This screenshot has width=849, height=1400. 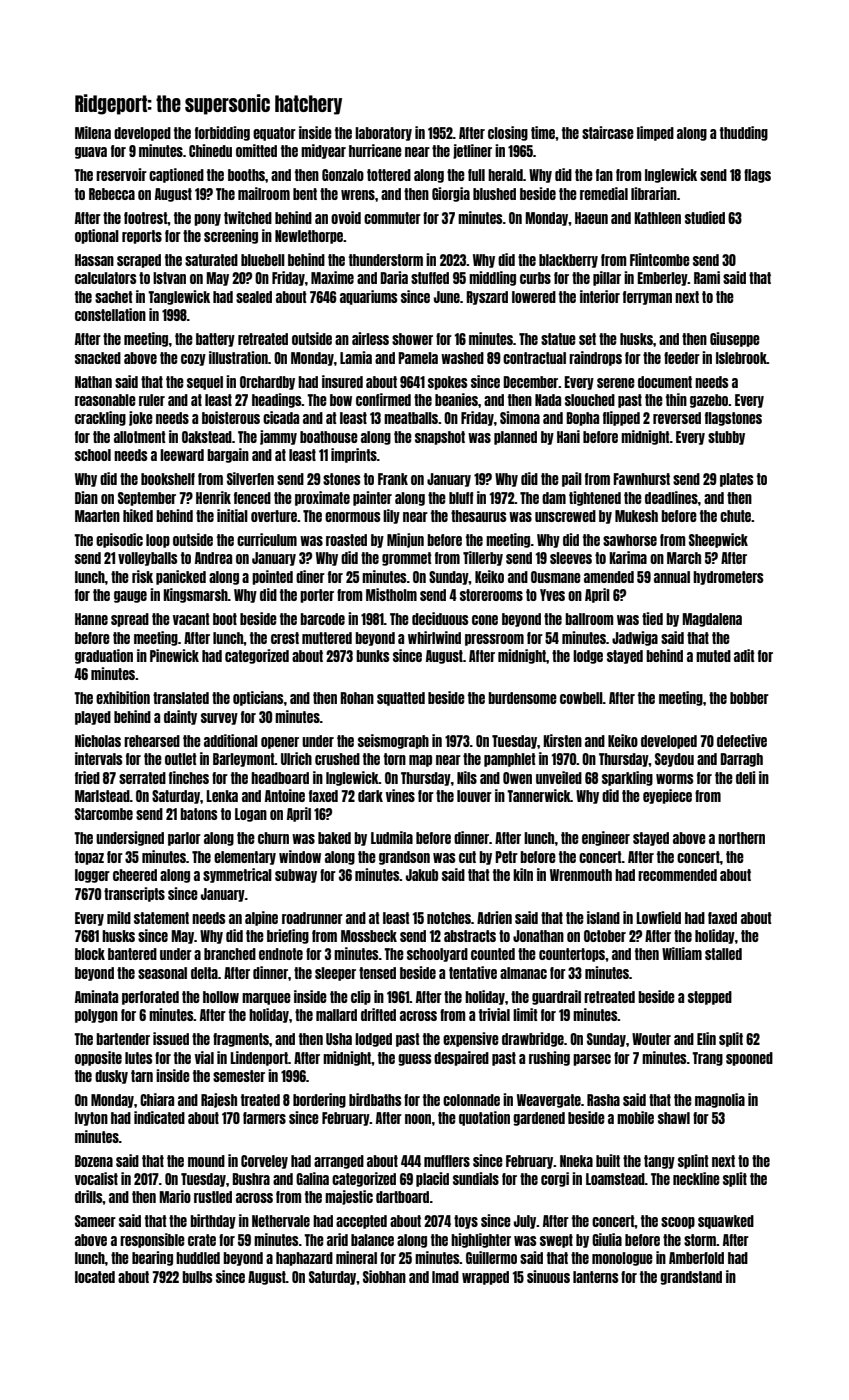 What do you see at coordinates (237, 875) in the screenshot?
I see `symmetrical` at bounding box center [237, 875].
